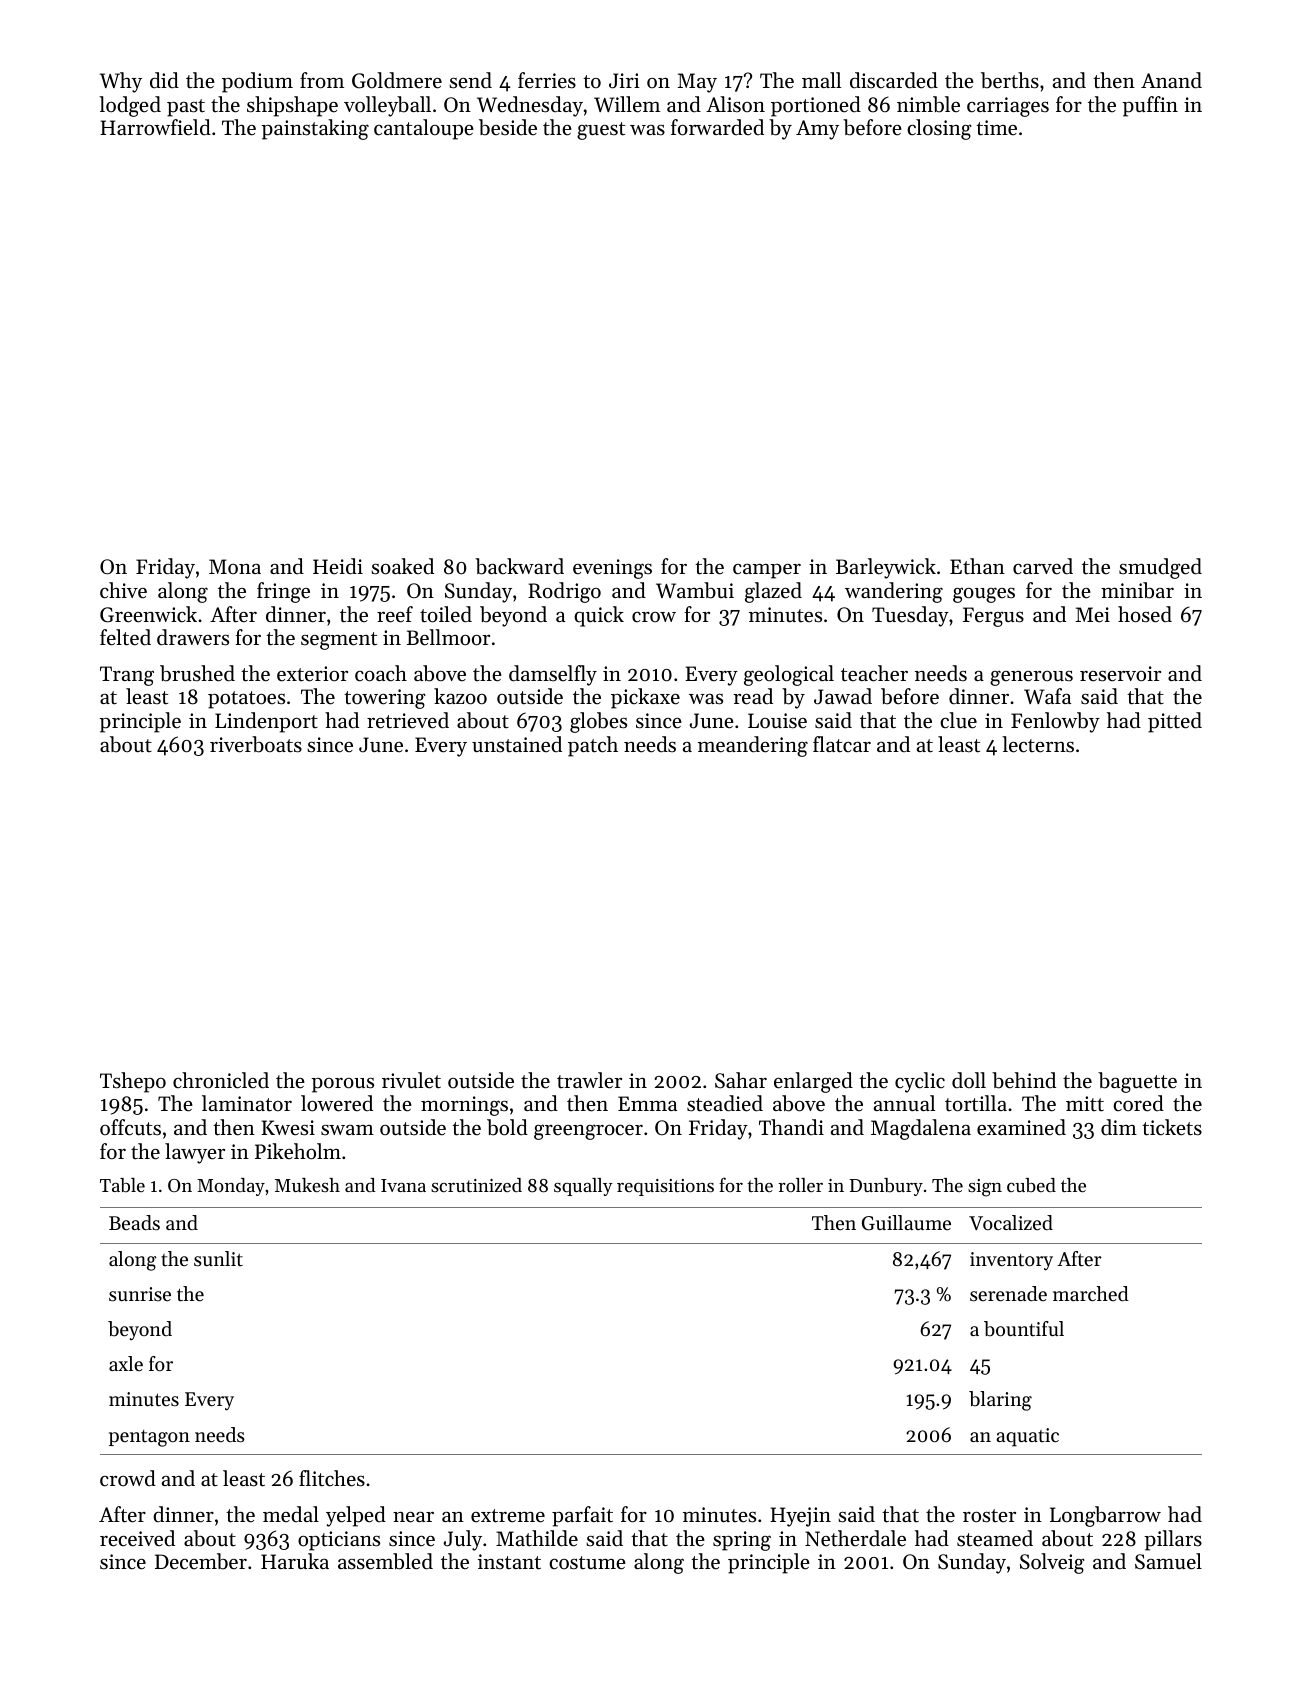 The image size is (1302, 1685). I want to click on evenings, so click(612, 569).
